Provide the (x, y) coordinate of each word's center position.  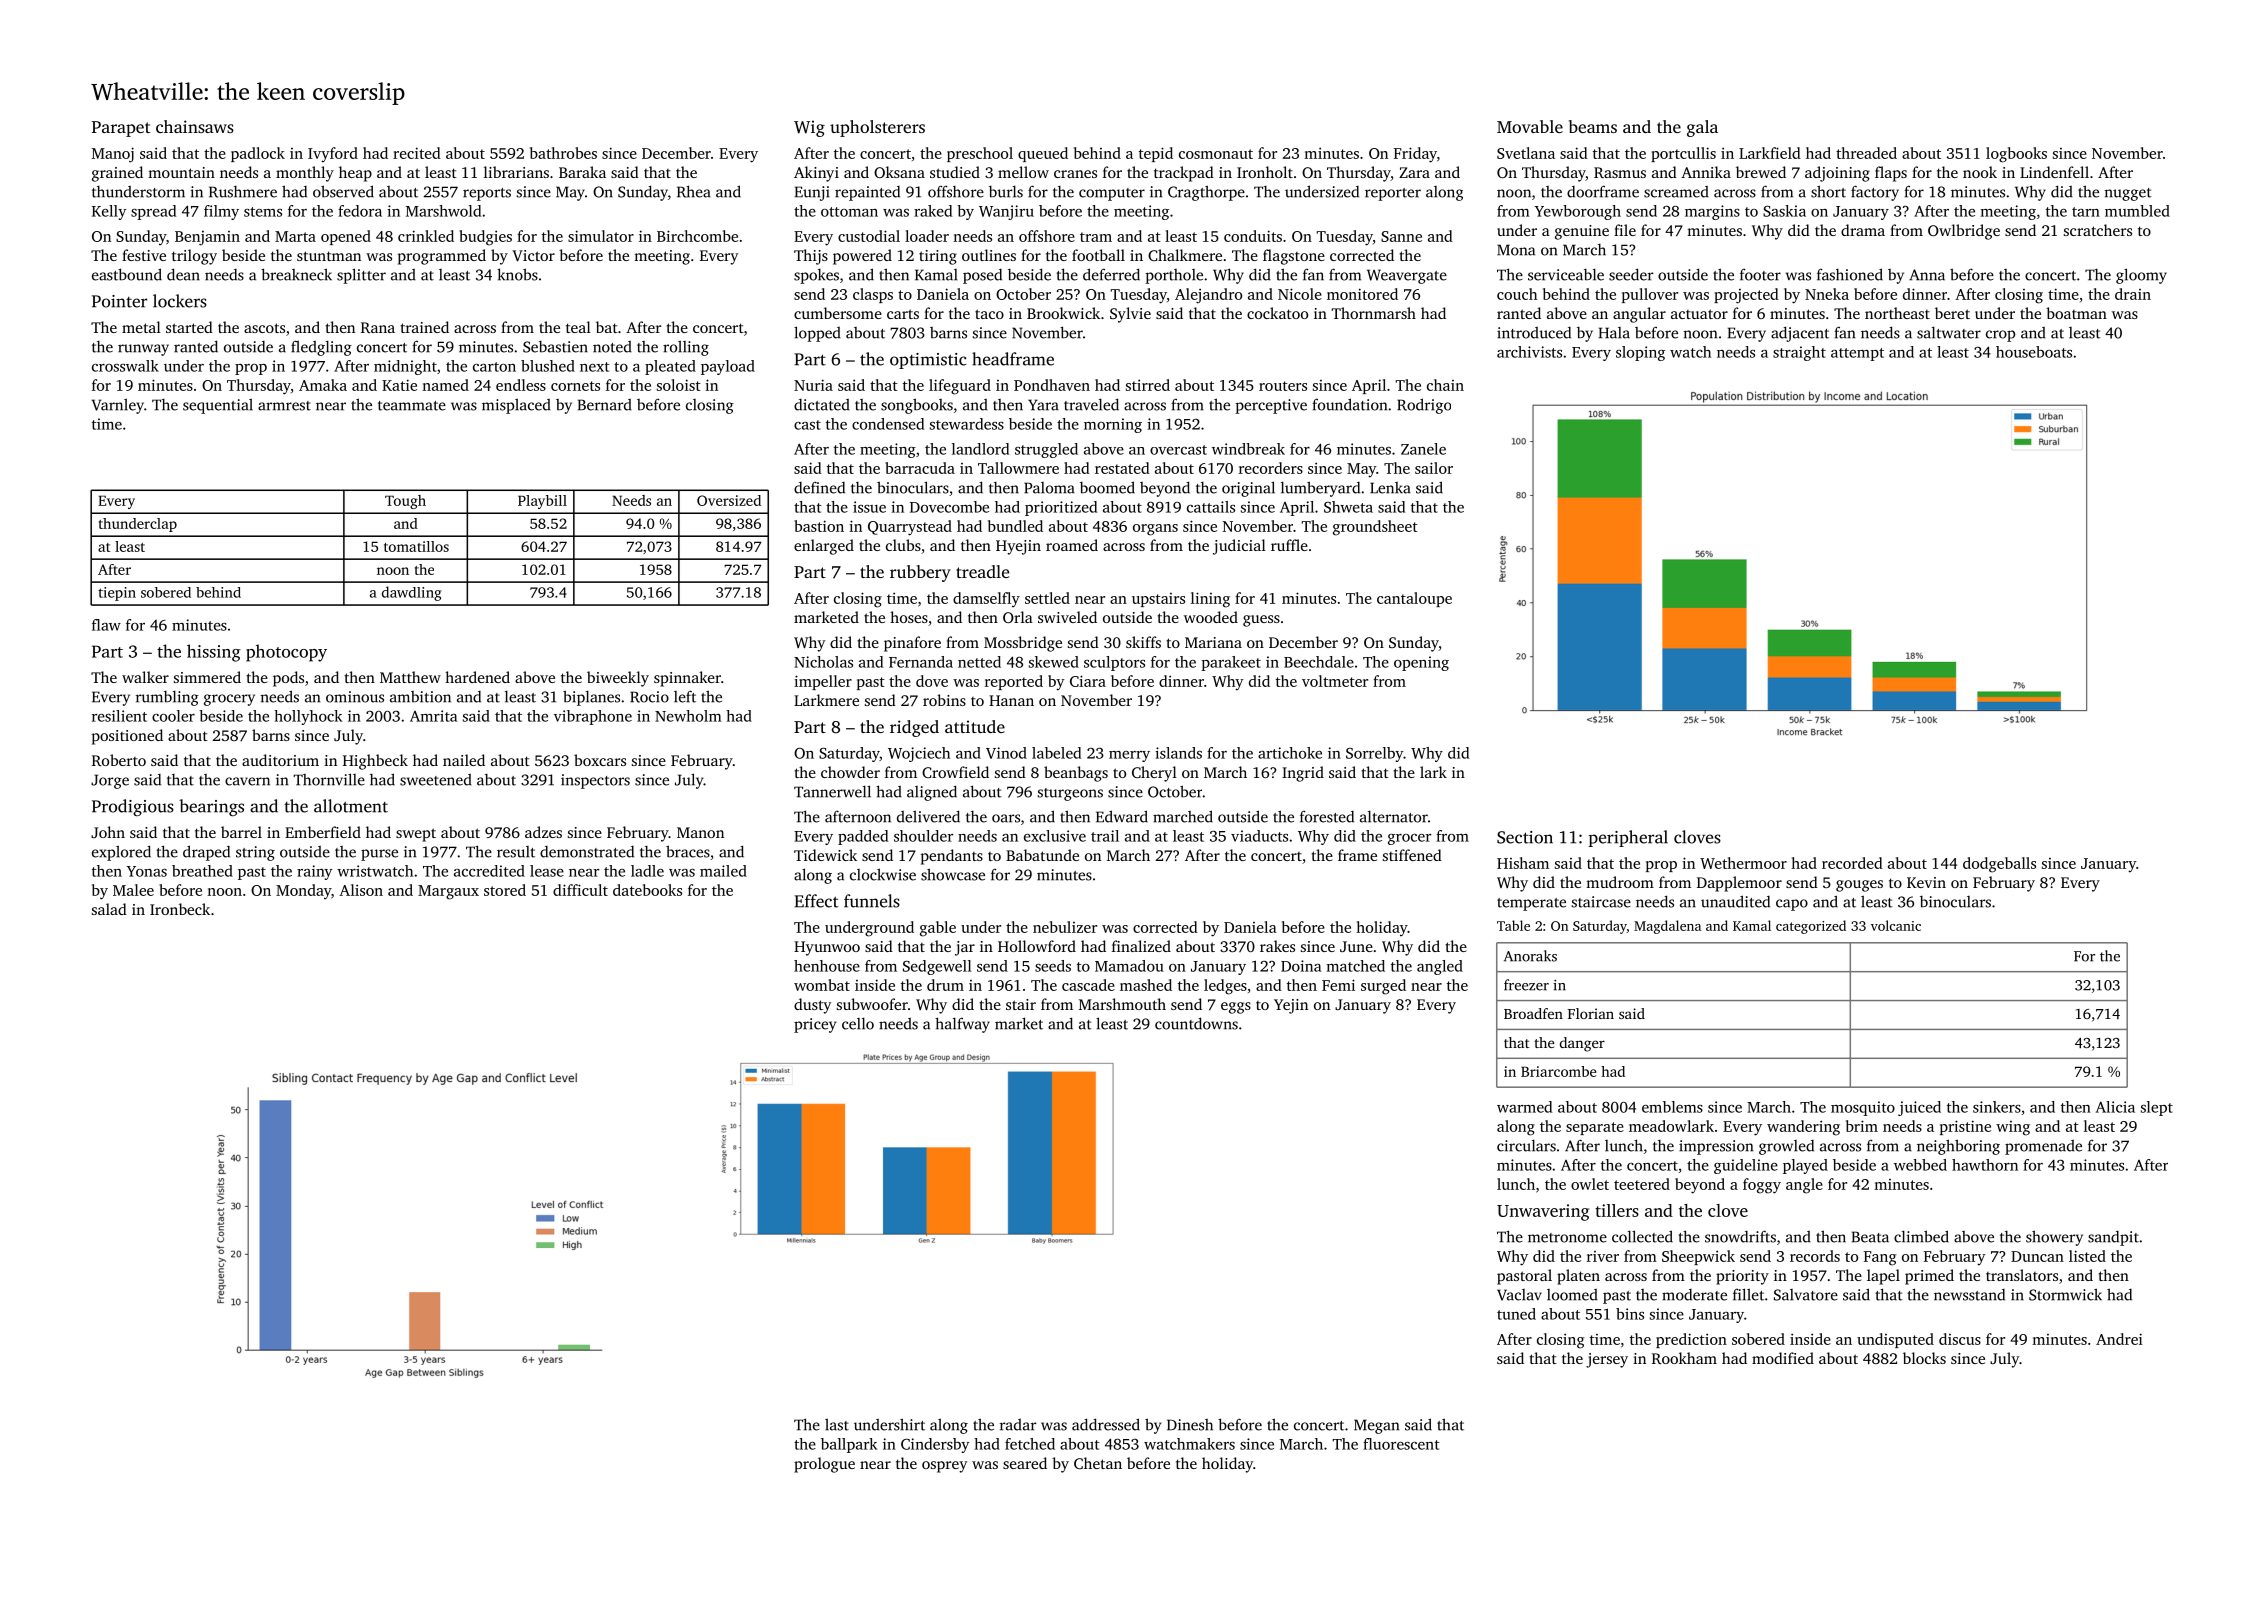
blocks (1924, 1358)
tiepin (117, 594)
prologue (824, 1465)
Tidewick (825, 855)
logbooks (2016, 155)
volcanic (1896, 925)
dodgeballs (1999, 865)
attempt (1857, 354)
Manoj (113, 155)
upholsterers (877, 128)
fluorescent (1401, 1444)
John (108, 832)
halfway (962, 1025)
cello (858, 1023)
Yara (1043, 405)
